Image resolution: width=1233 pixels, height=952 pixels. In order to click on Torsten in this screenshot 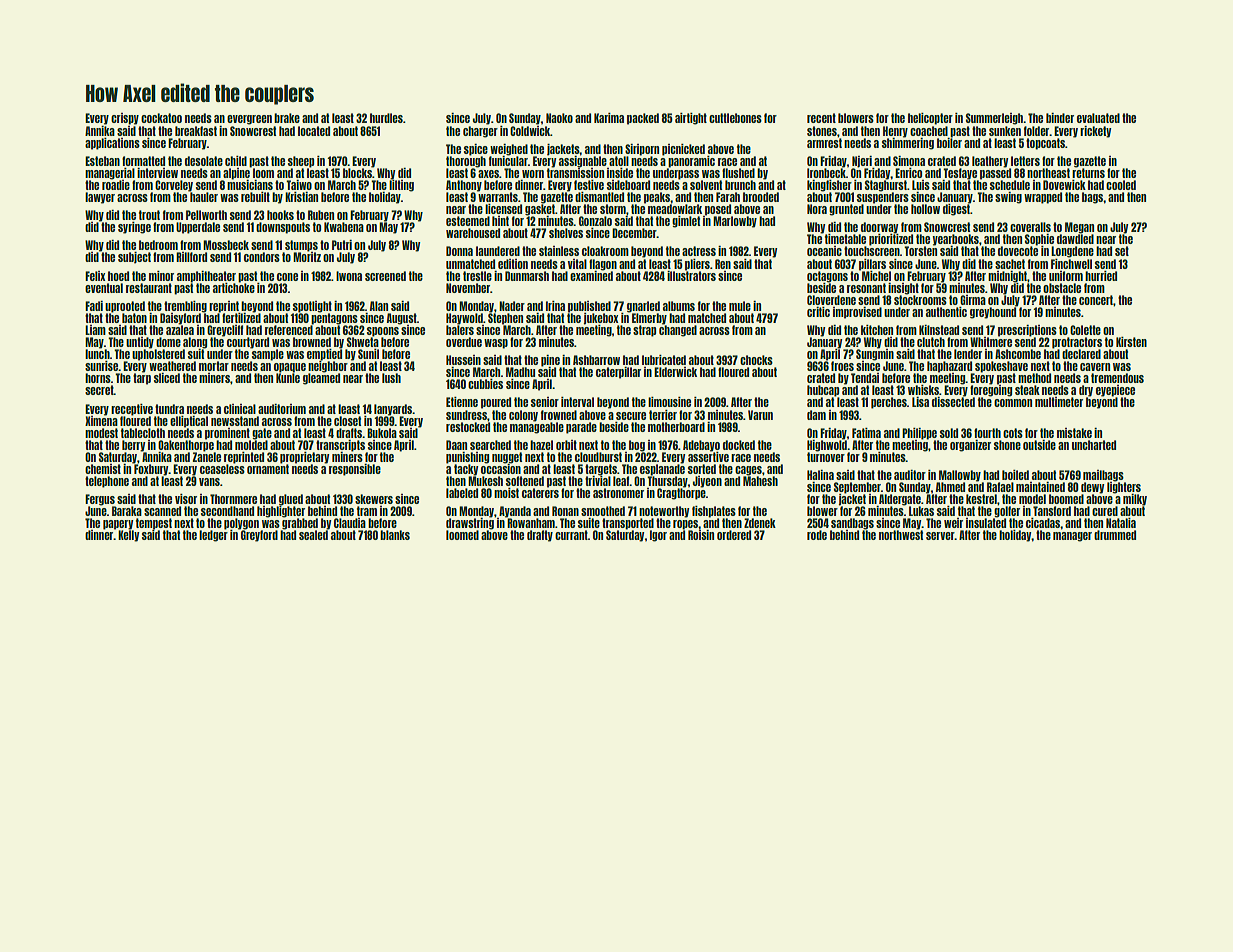, I will do `click(920, 251)`.
